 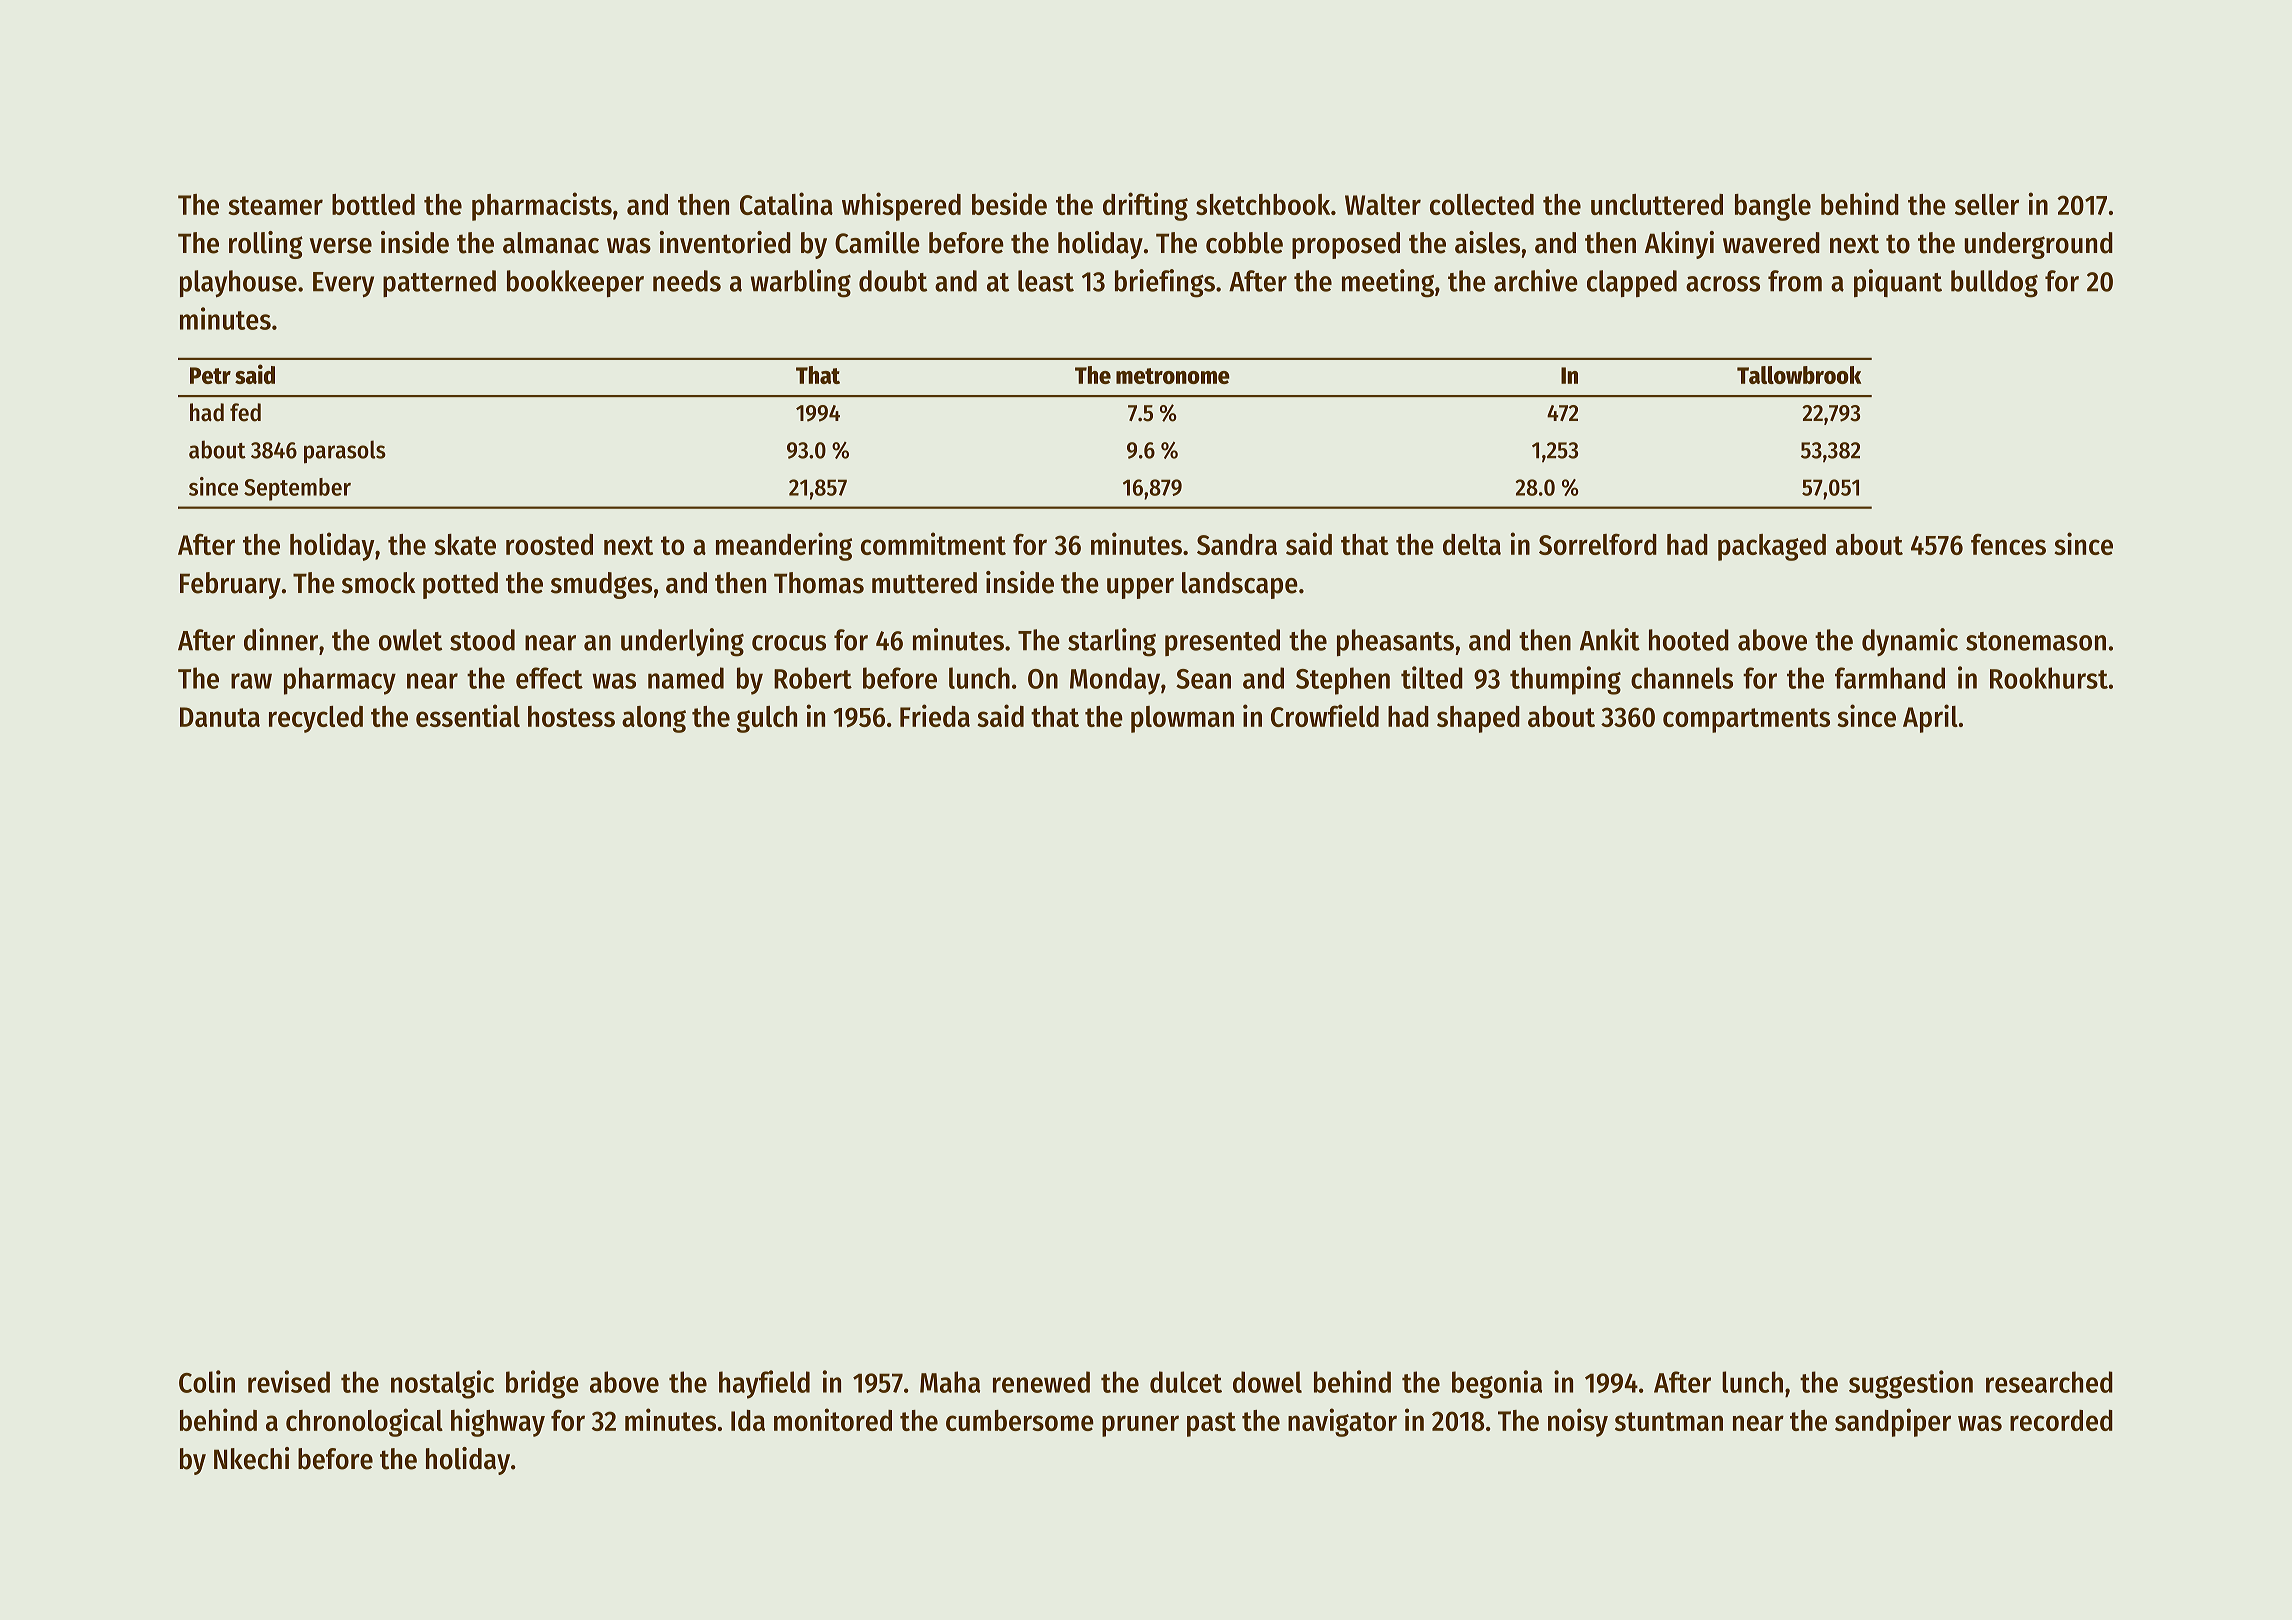 What do you see at coordinates (1165, 283) in the page?
I see `briefings` at bounding box center [1165, 283].
